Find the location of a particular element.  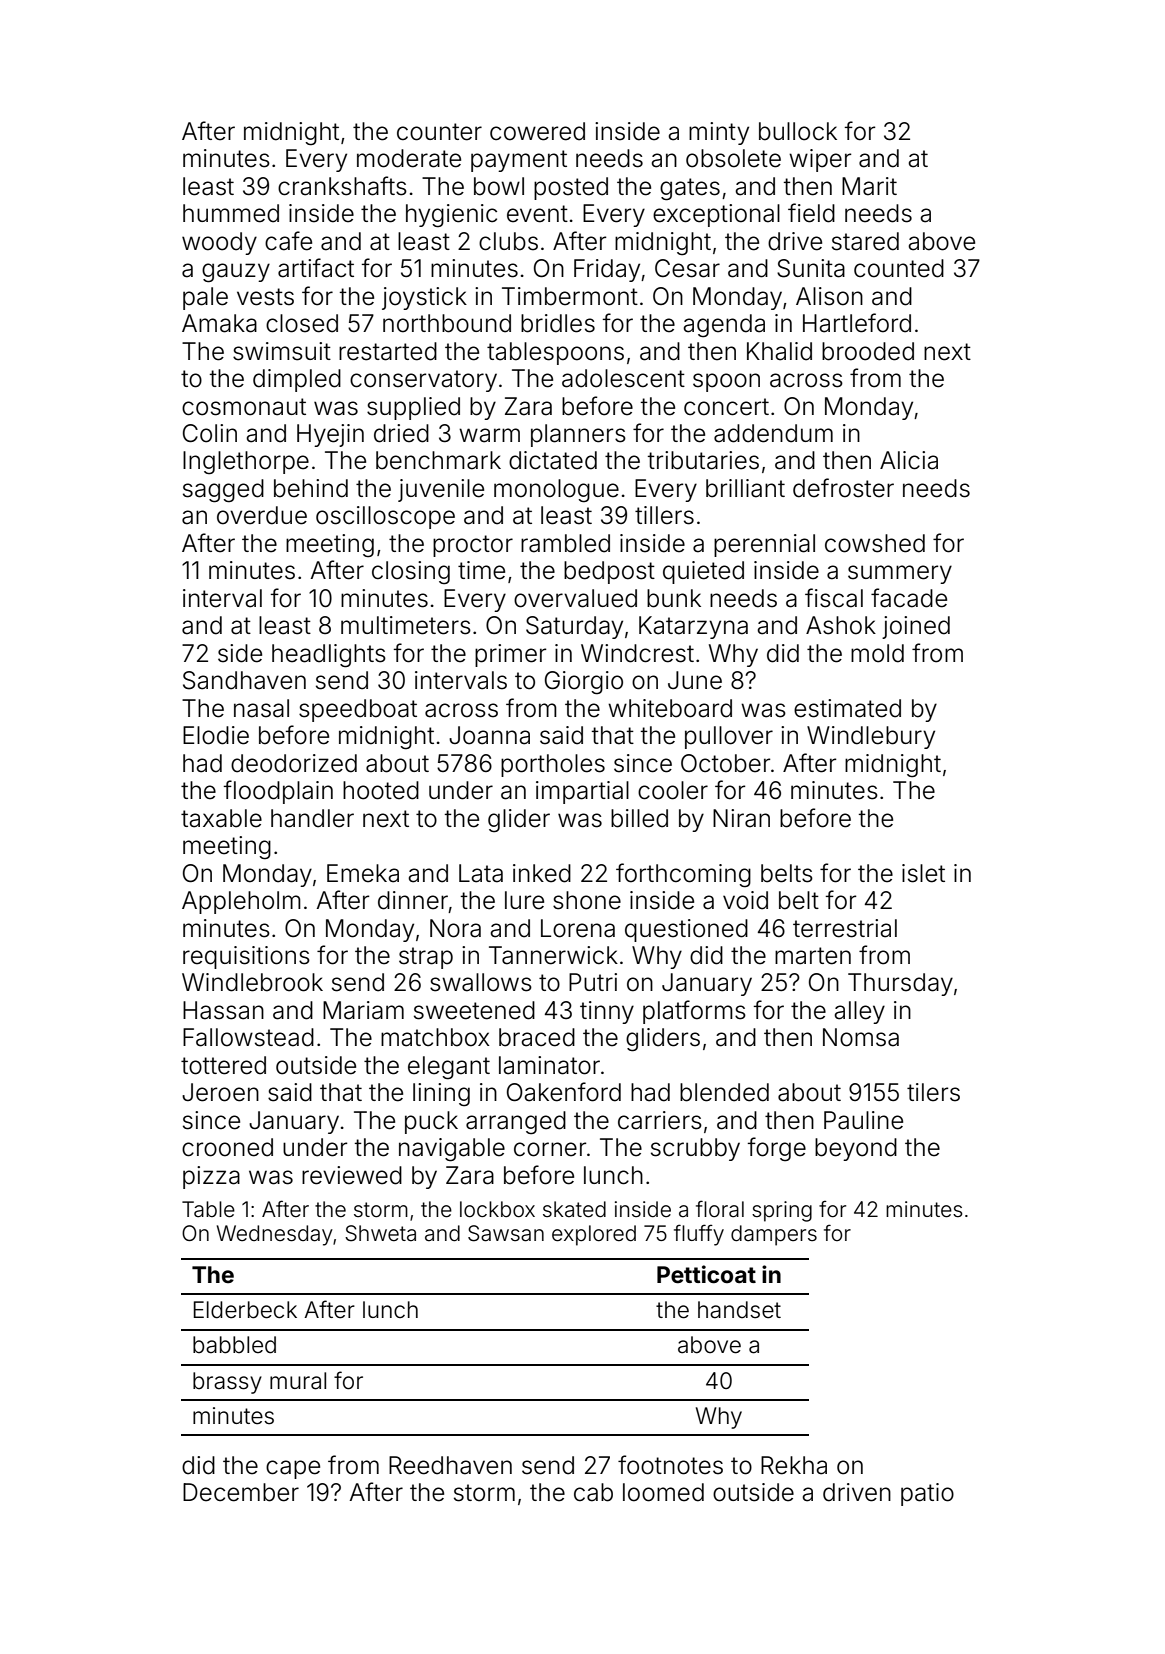

Reedhaven is located at coordinates (450, 1465).
